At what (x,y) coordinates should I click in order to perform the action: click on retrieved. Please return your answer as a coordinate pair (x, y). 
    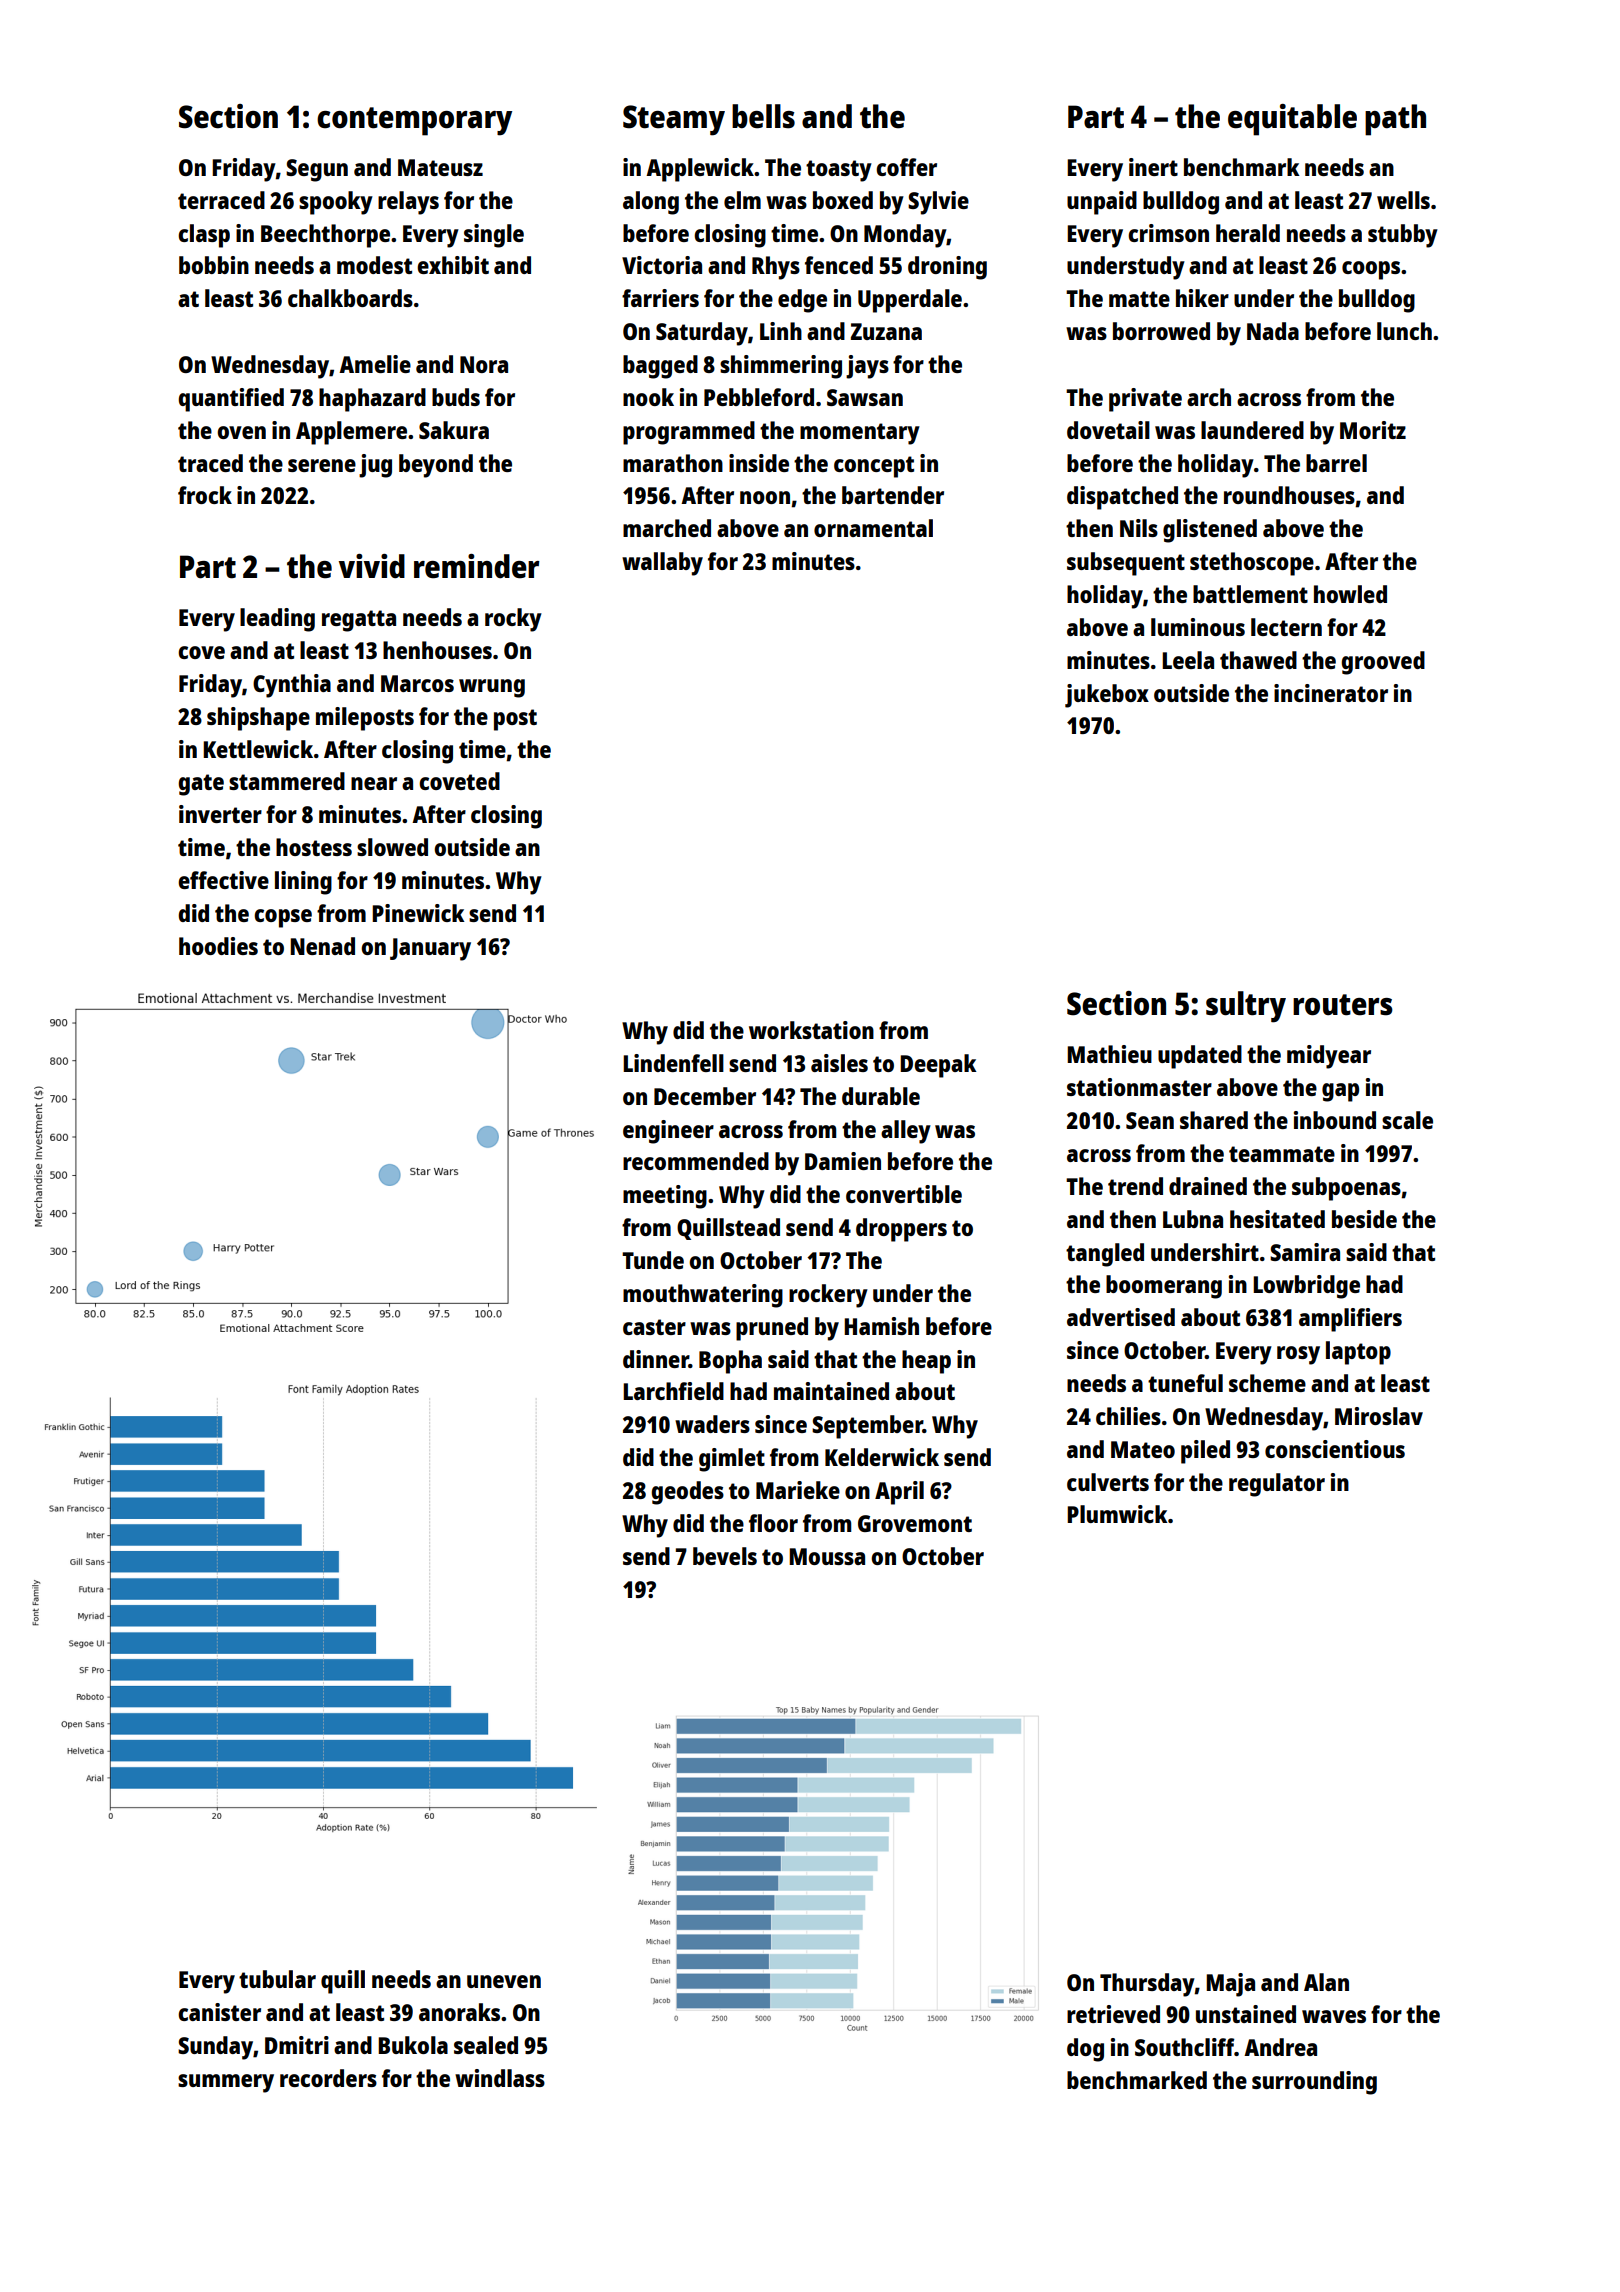
    Looking at the image, I should click on (1113, 2014).
